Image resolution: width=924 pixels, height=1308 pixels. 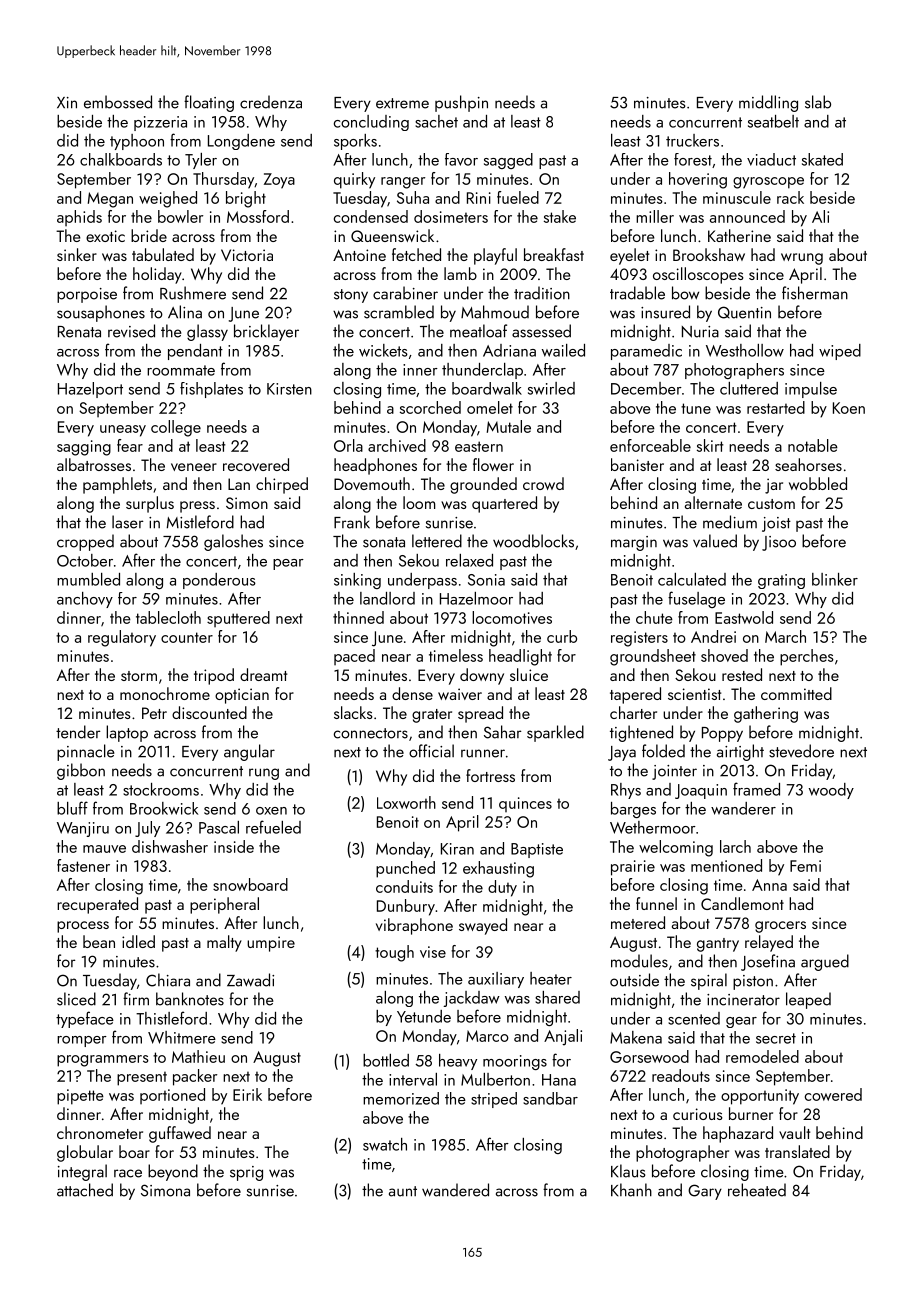 I want to click on dreamt, so click(x=263, y=674).
